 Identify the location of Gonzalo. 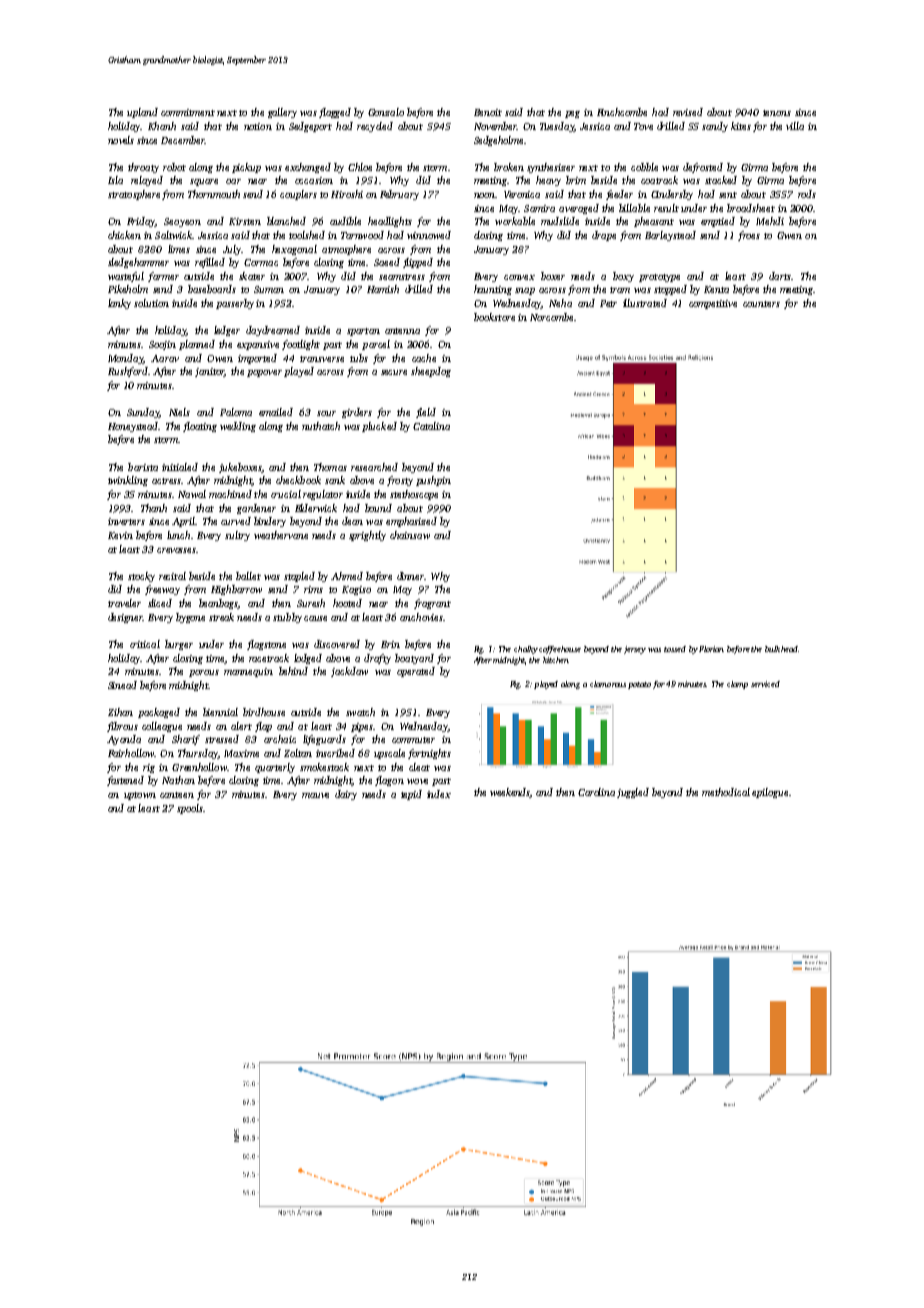
(386, 112).
